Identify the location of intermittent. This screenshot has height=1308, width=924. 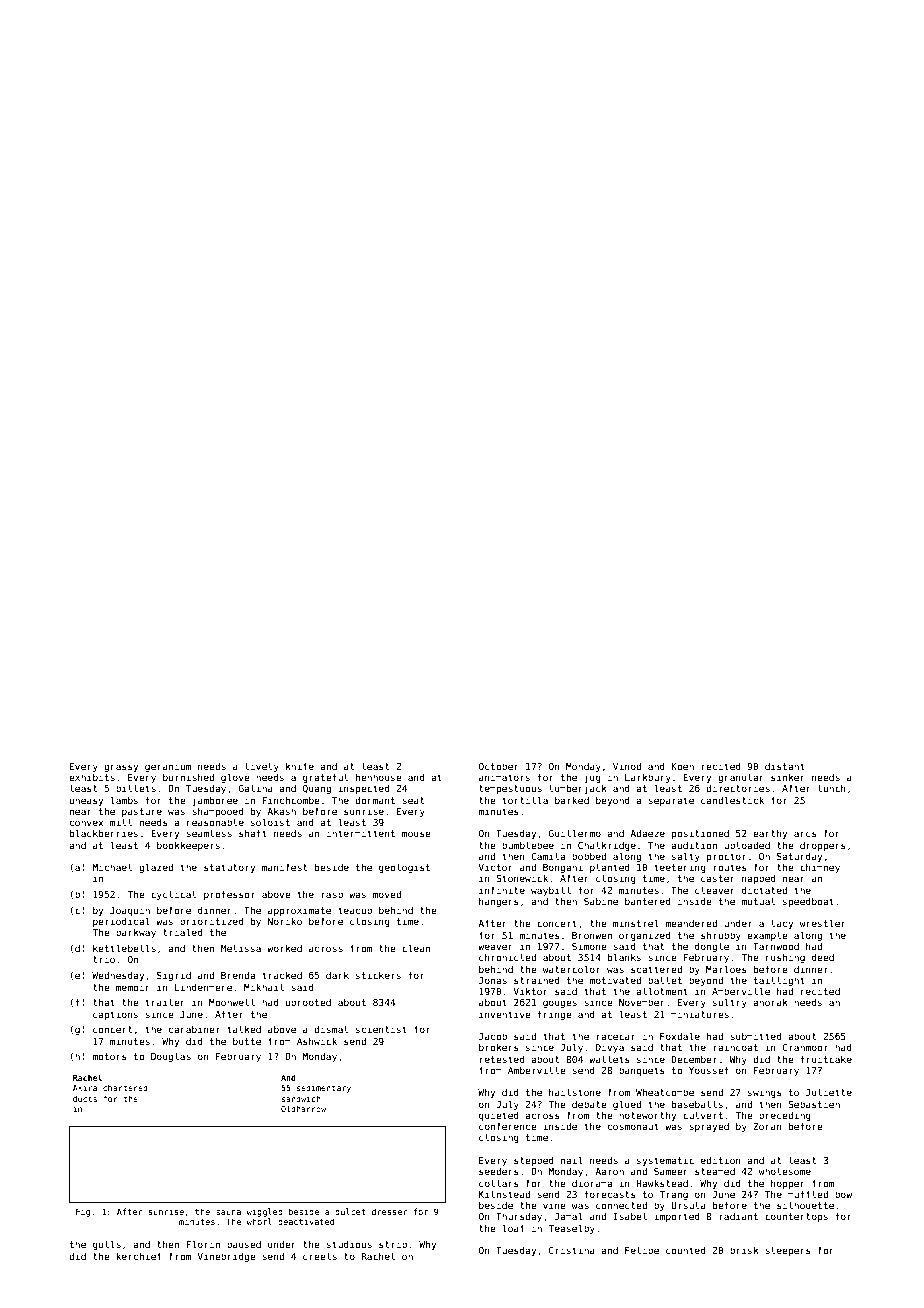
(361, 833).
